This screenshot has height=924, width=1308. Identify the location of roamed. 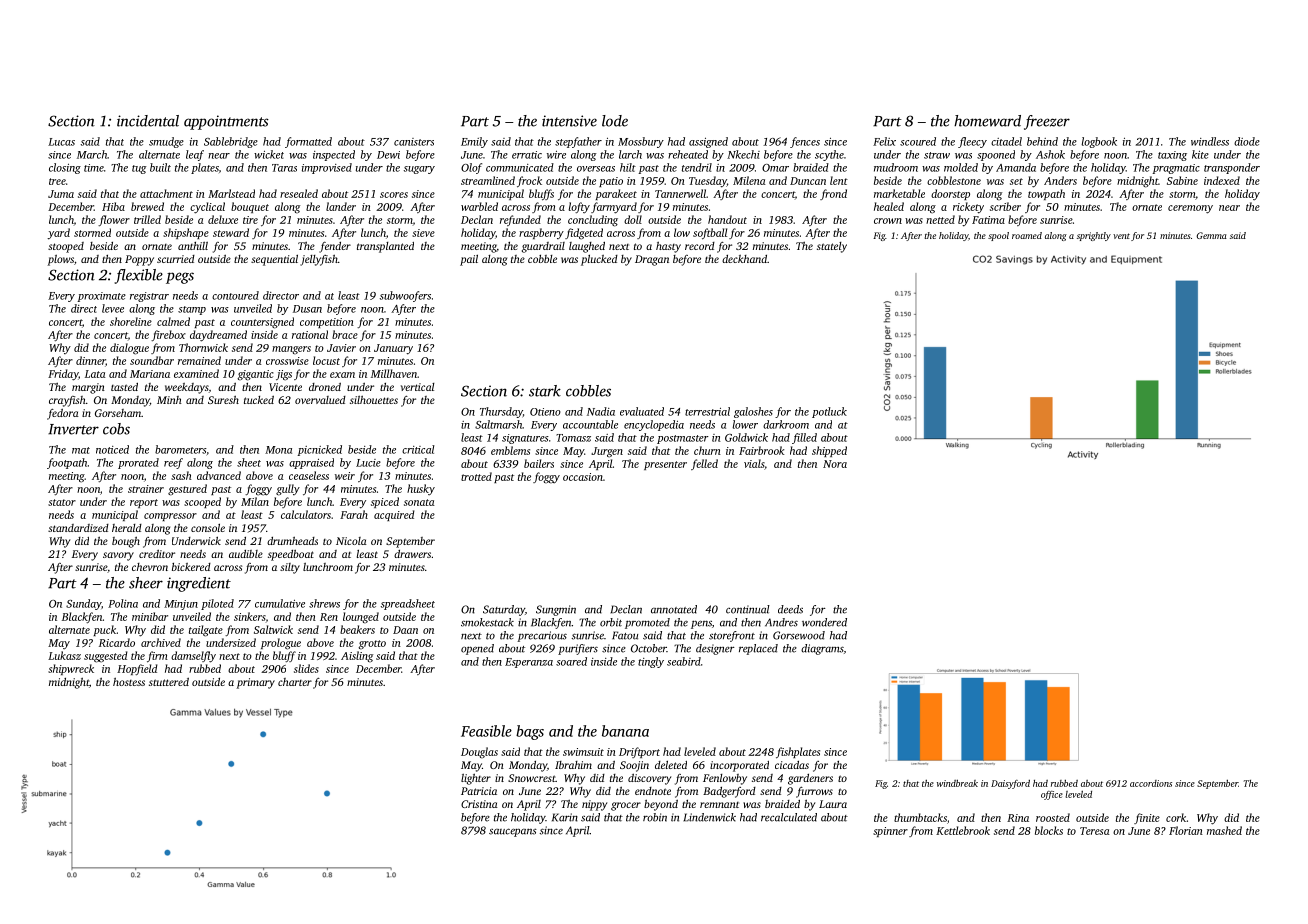
(1027, 235).
